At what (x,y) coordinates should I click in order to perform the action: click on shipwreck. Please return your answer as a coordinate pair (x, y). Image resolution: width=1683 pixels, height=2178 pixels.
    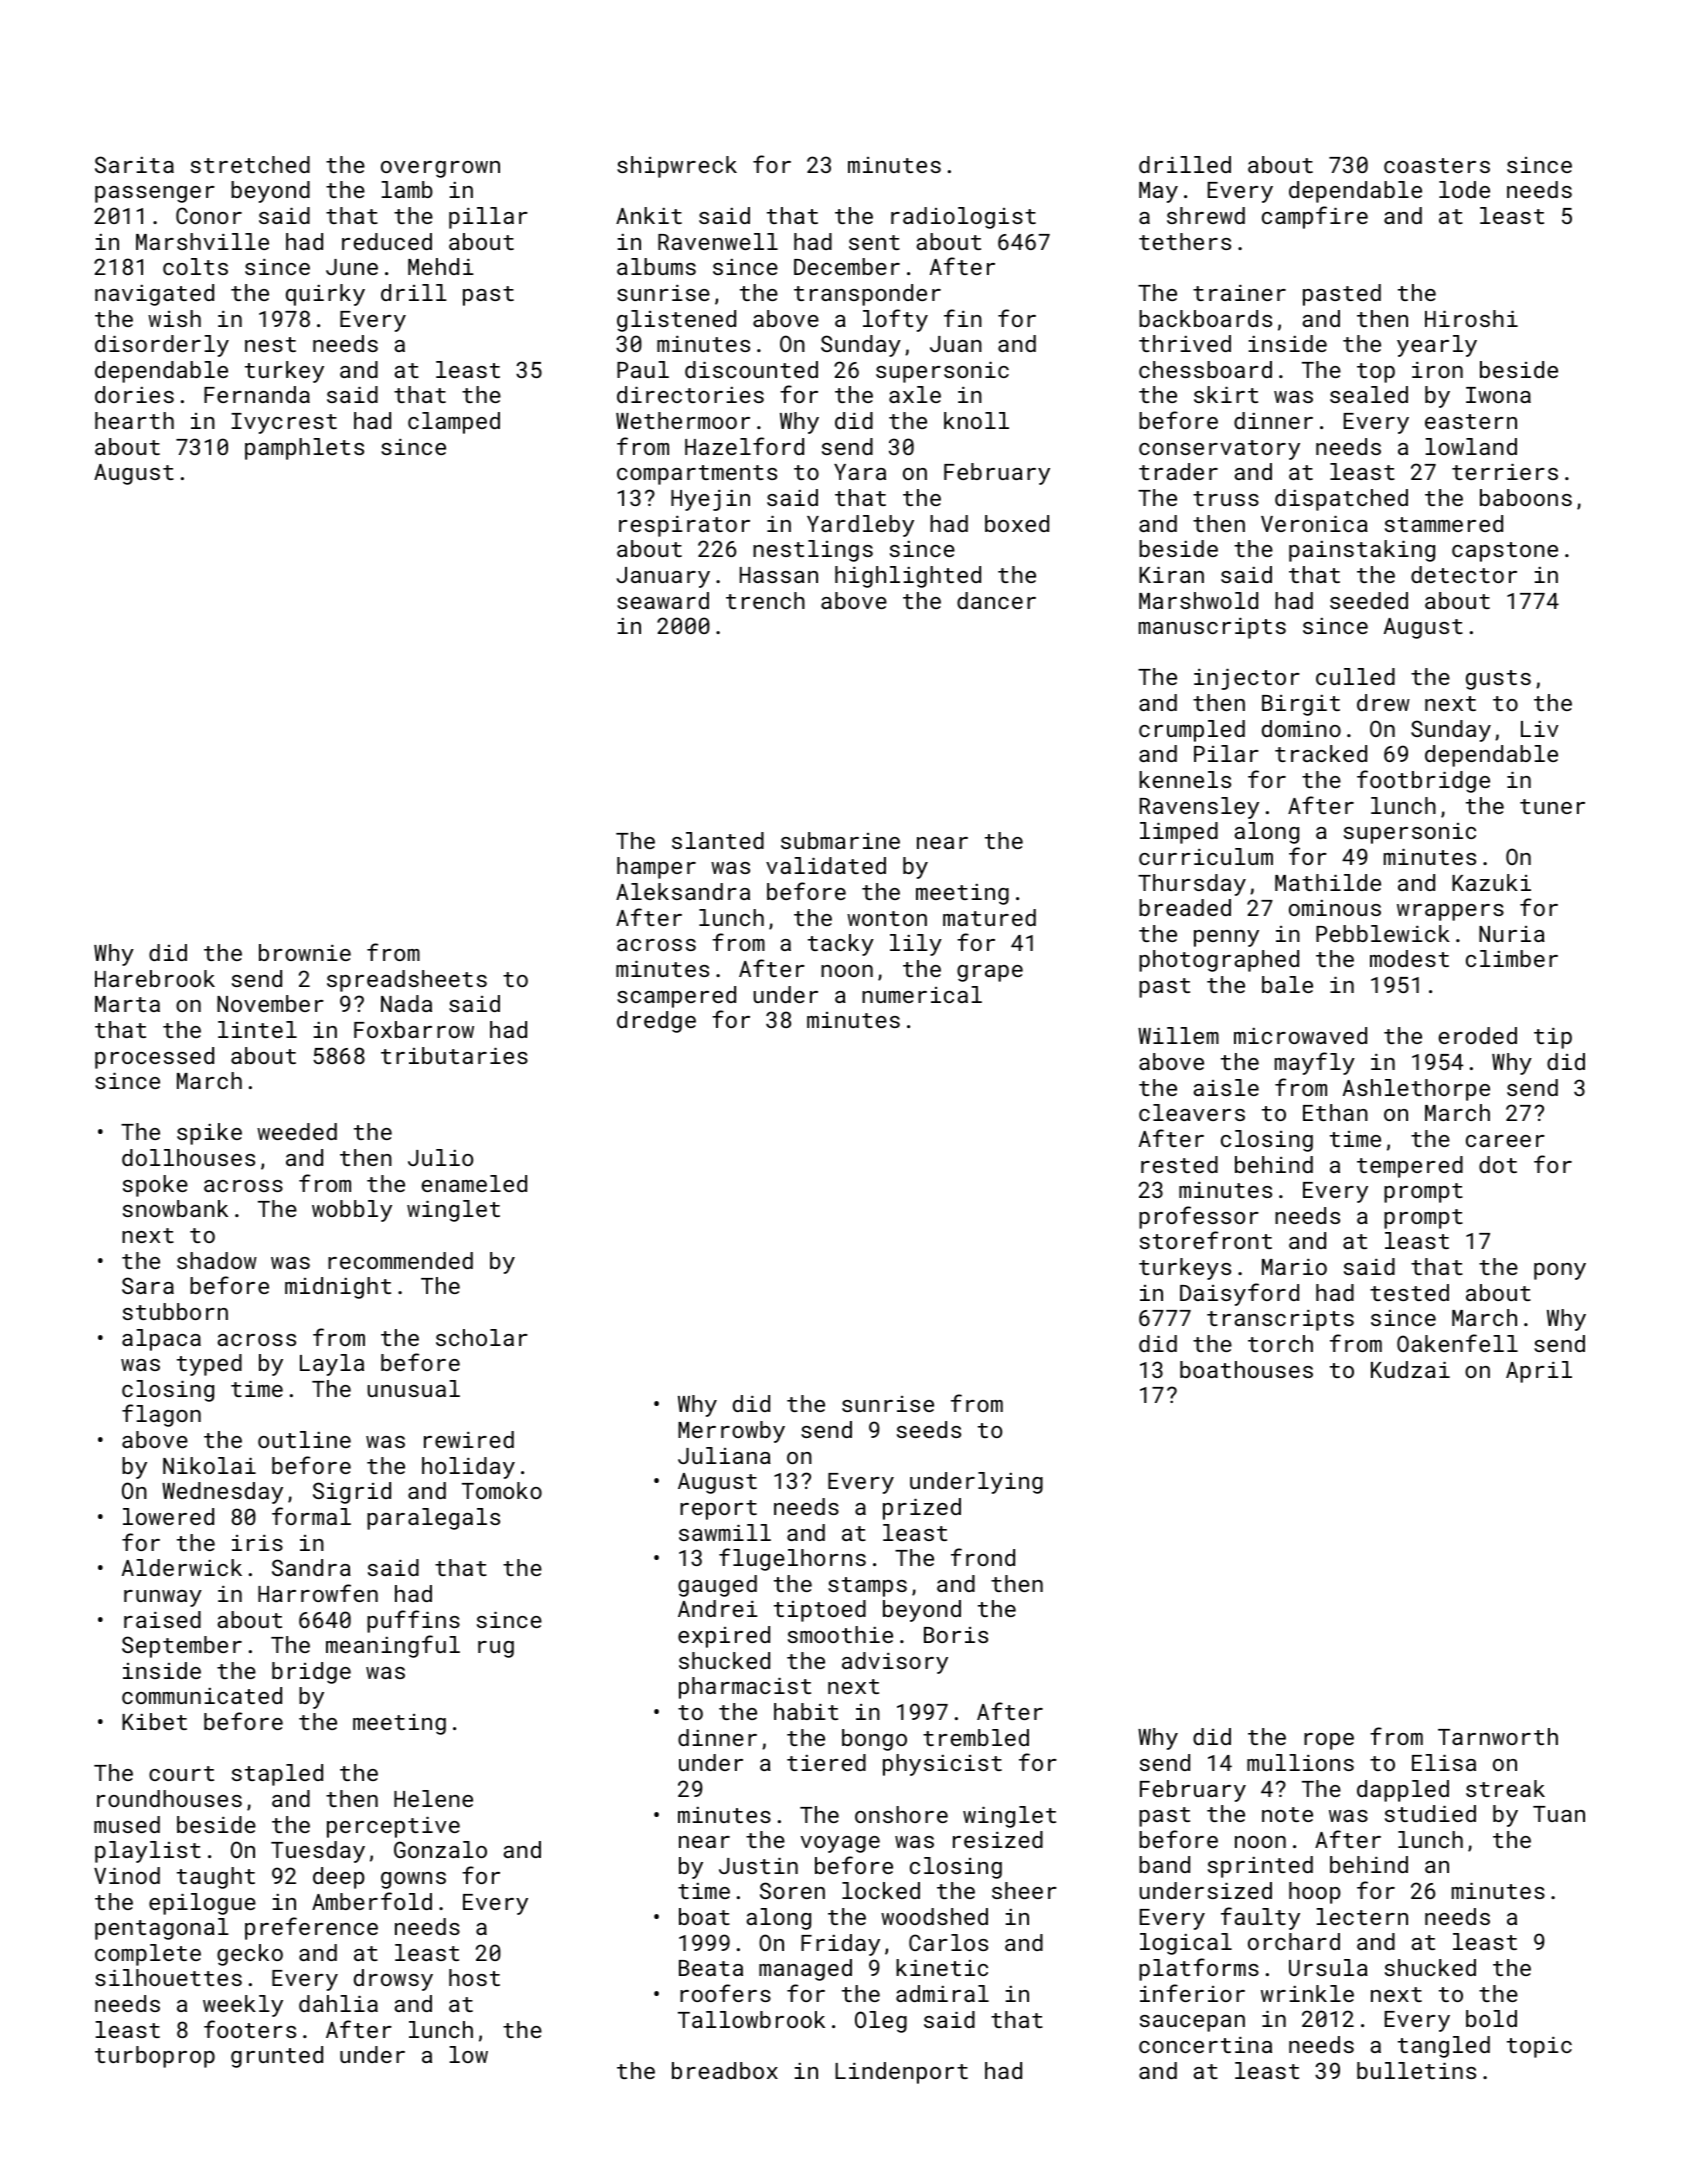
    Looking at the image, I should click on (677, 167).
